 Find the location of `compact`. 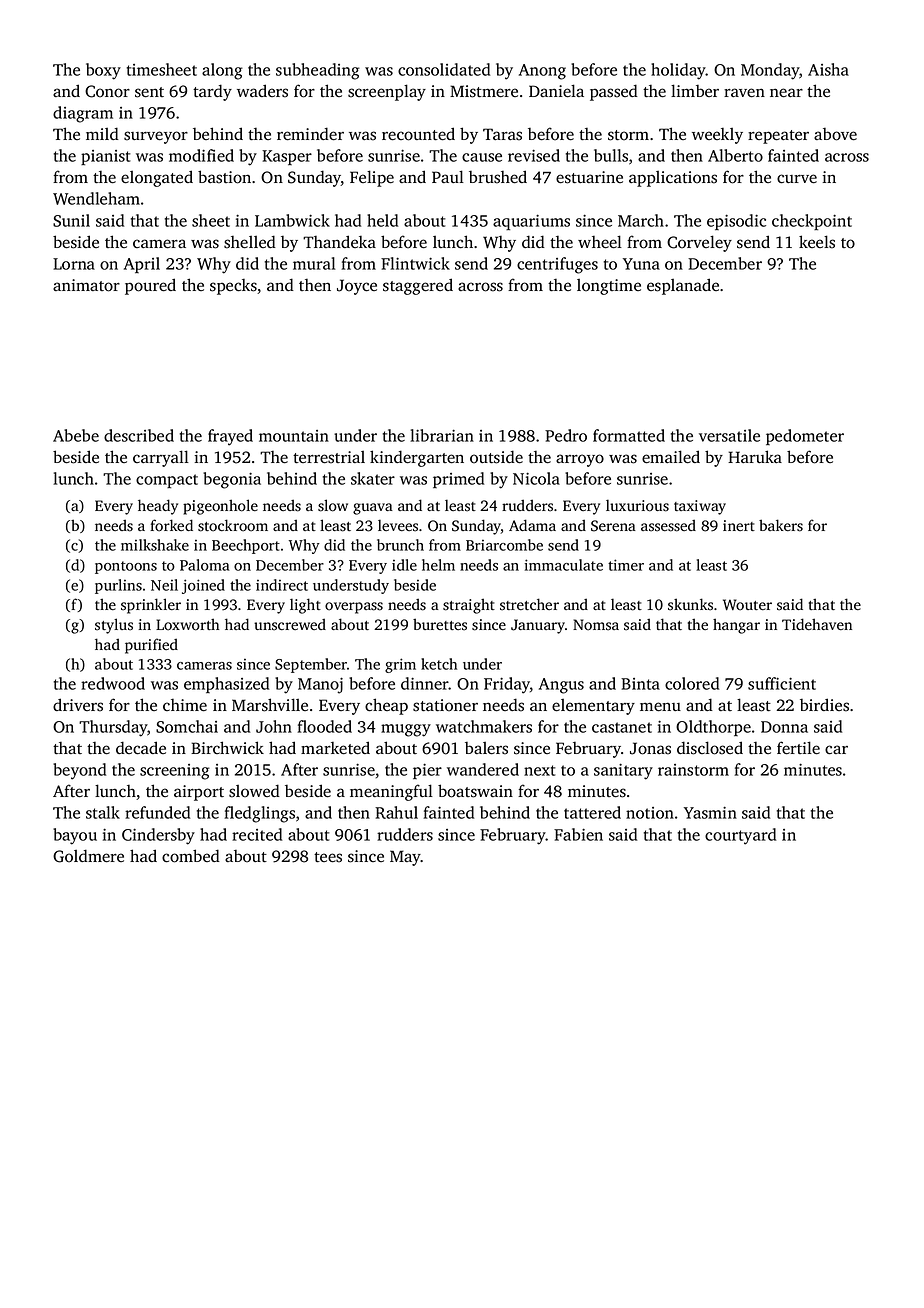

compact is located at coordinates (167, 481).
